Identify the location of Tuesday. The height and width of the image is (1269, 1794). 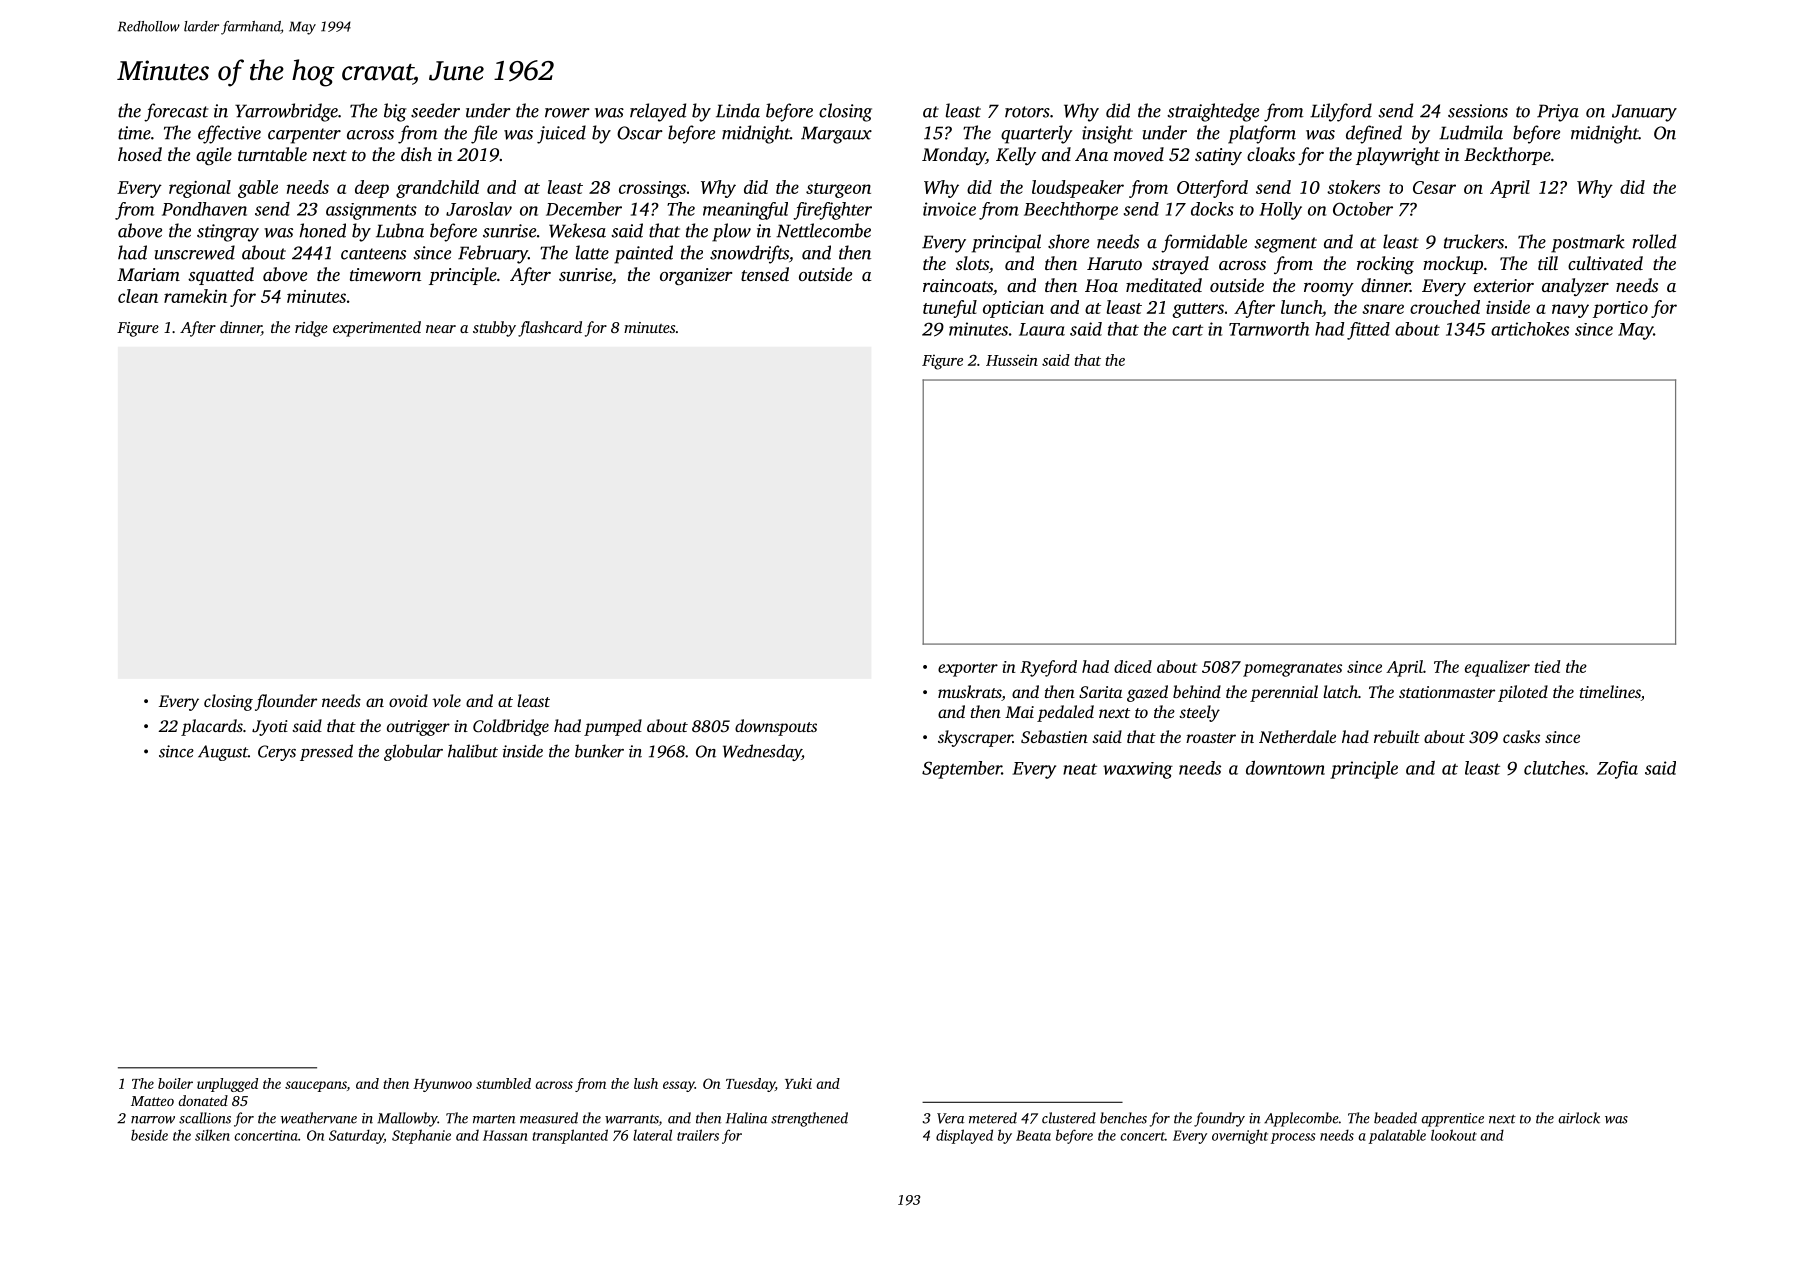
(750, 1085).
